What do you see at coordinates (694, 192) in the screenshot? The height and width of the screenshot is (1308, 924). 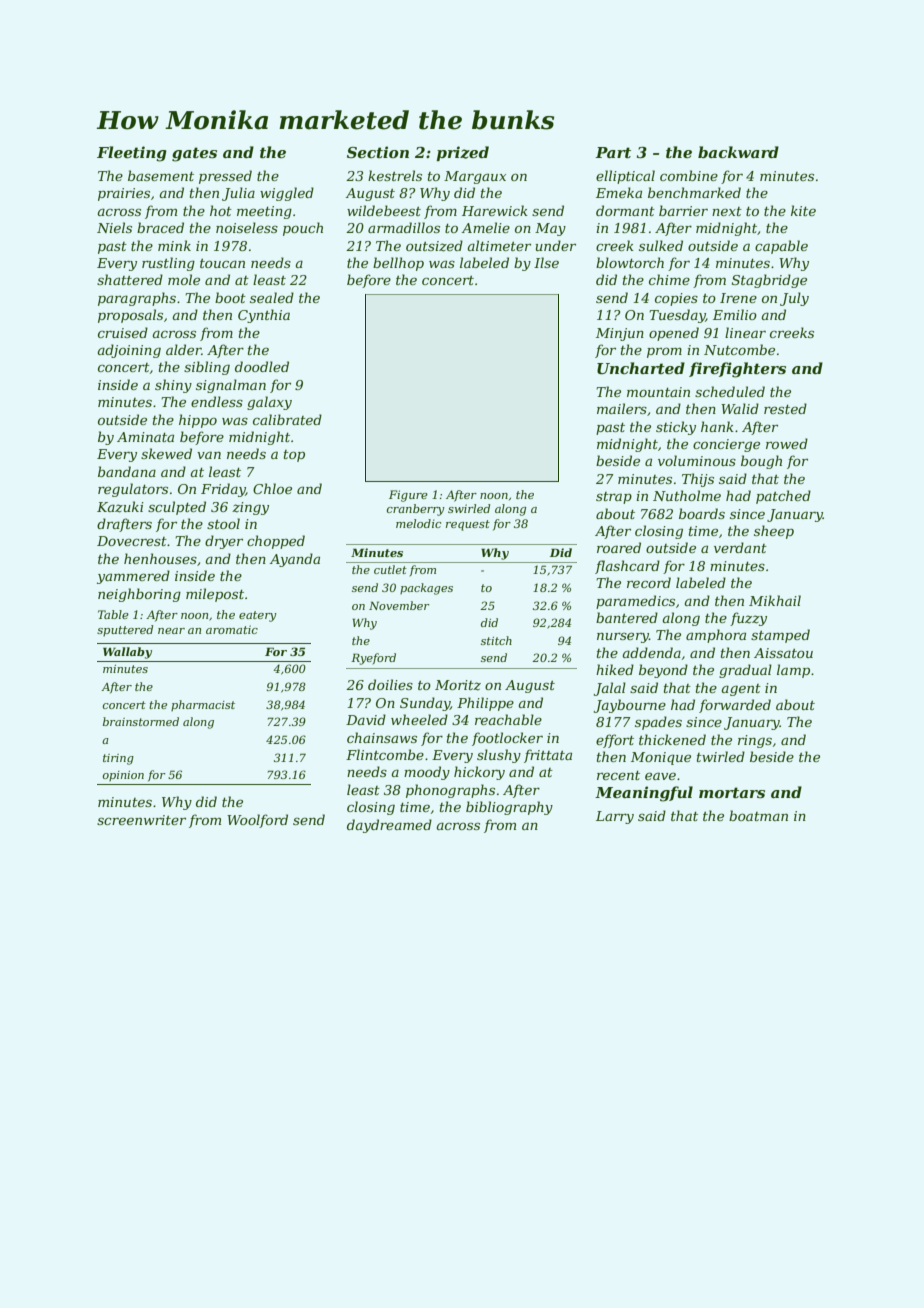 I see `benchmarked` at bounding box center [694, 192].
